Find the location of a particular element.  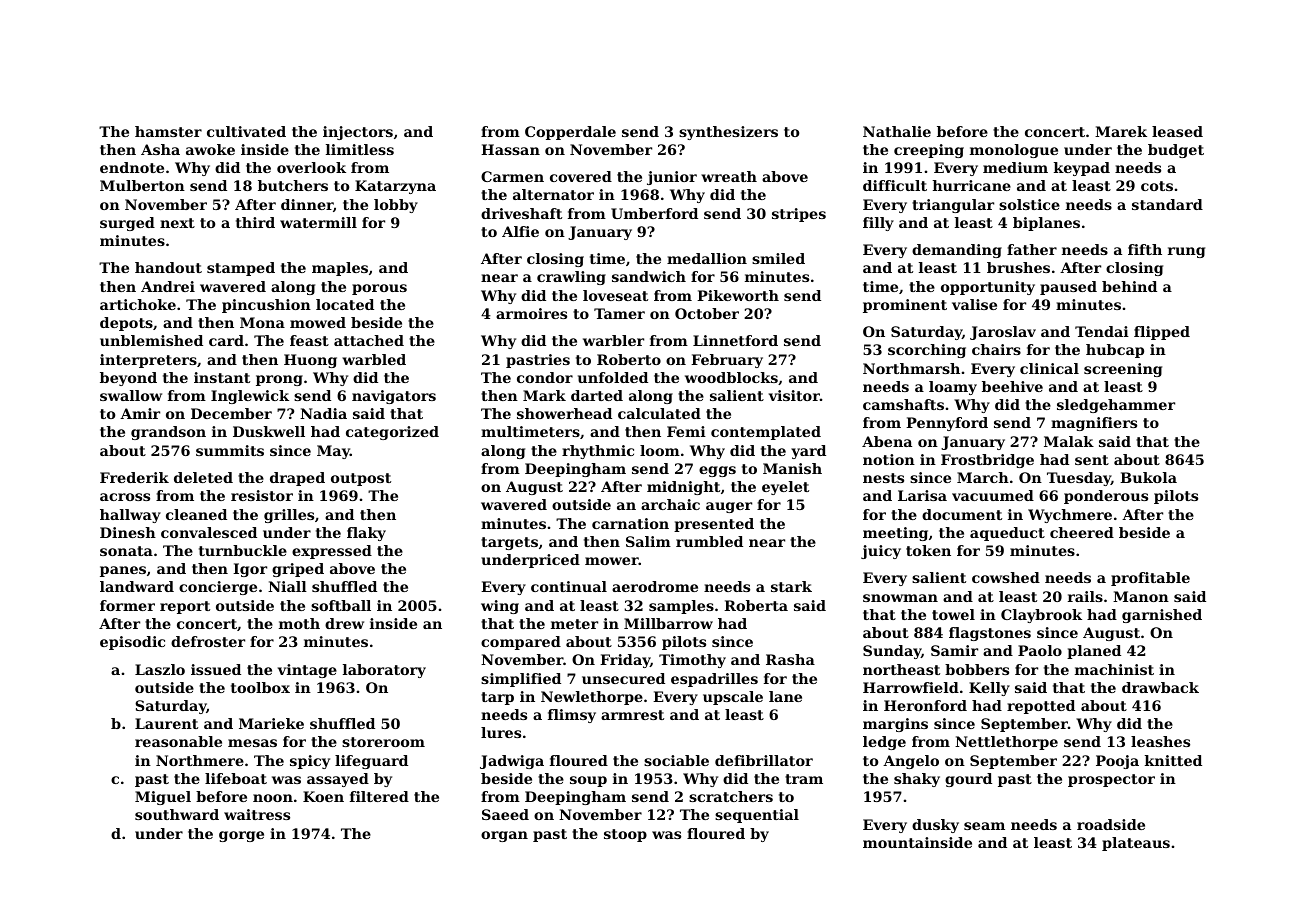

issued is located at coordinates (216, 669).
